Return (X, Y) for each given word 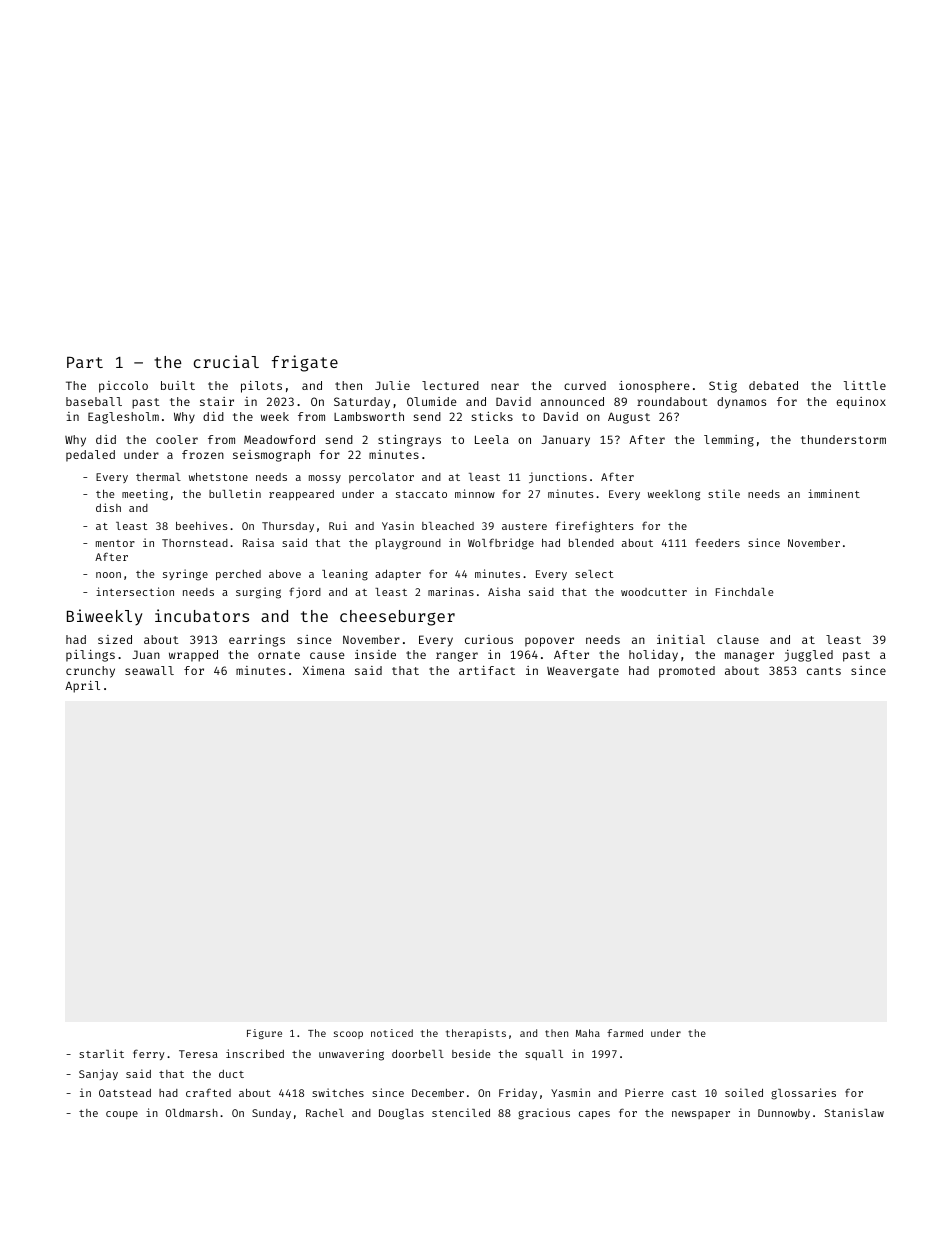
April (82, 687)
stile (724, 493)
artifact (487, 670)
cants (824, 671)
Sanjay (98, 1074)
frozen (203, 454)
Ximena (324, 670)
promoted (687, 672)
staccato (421, 494)
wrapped (193, 656)
